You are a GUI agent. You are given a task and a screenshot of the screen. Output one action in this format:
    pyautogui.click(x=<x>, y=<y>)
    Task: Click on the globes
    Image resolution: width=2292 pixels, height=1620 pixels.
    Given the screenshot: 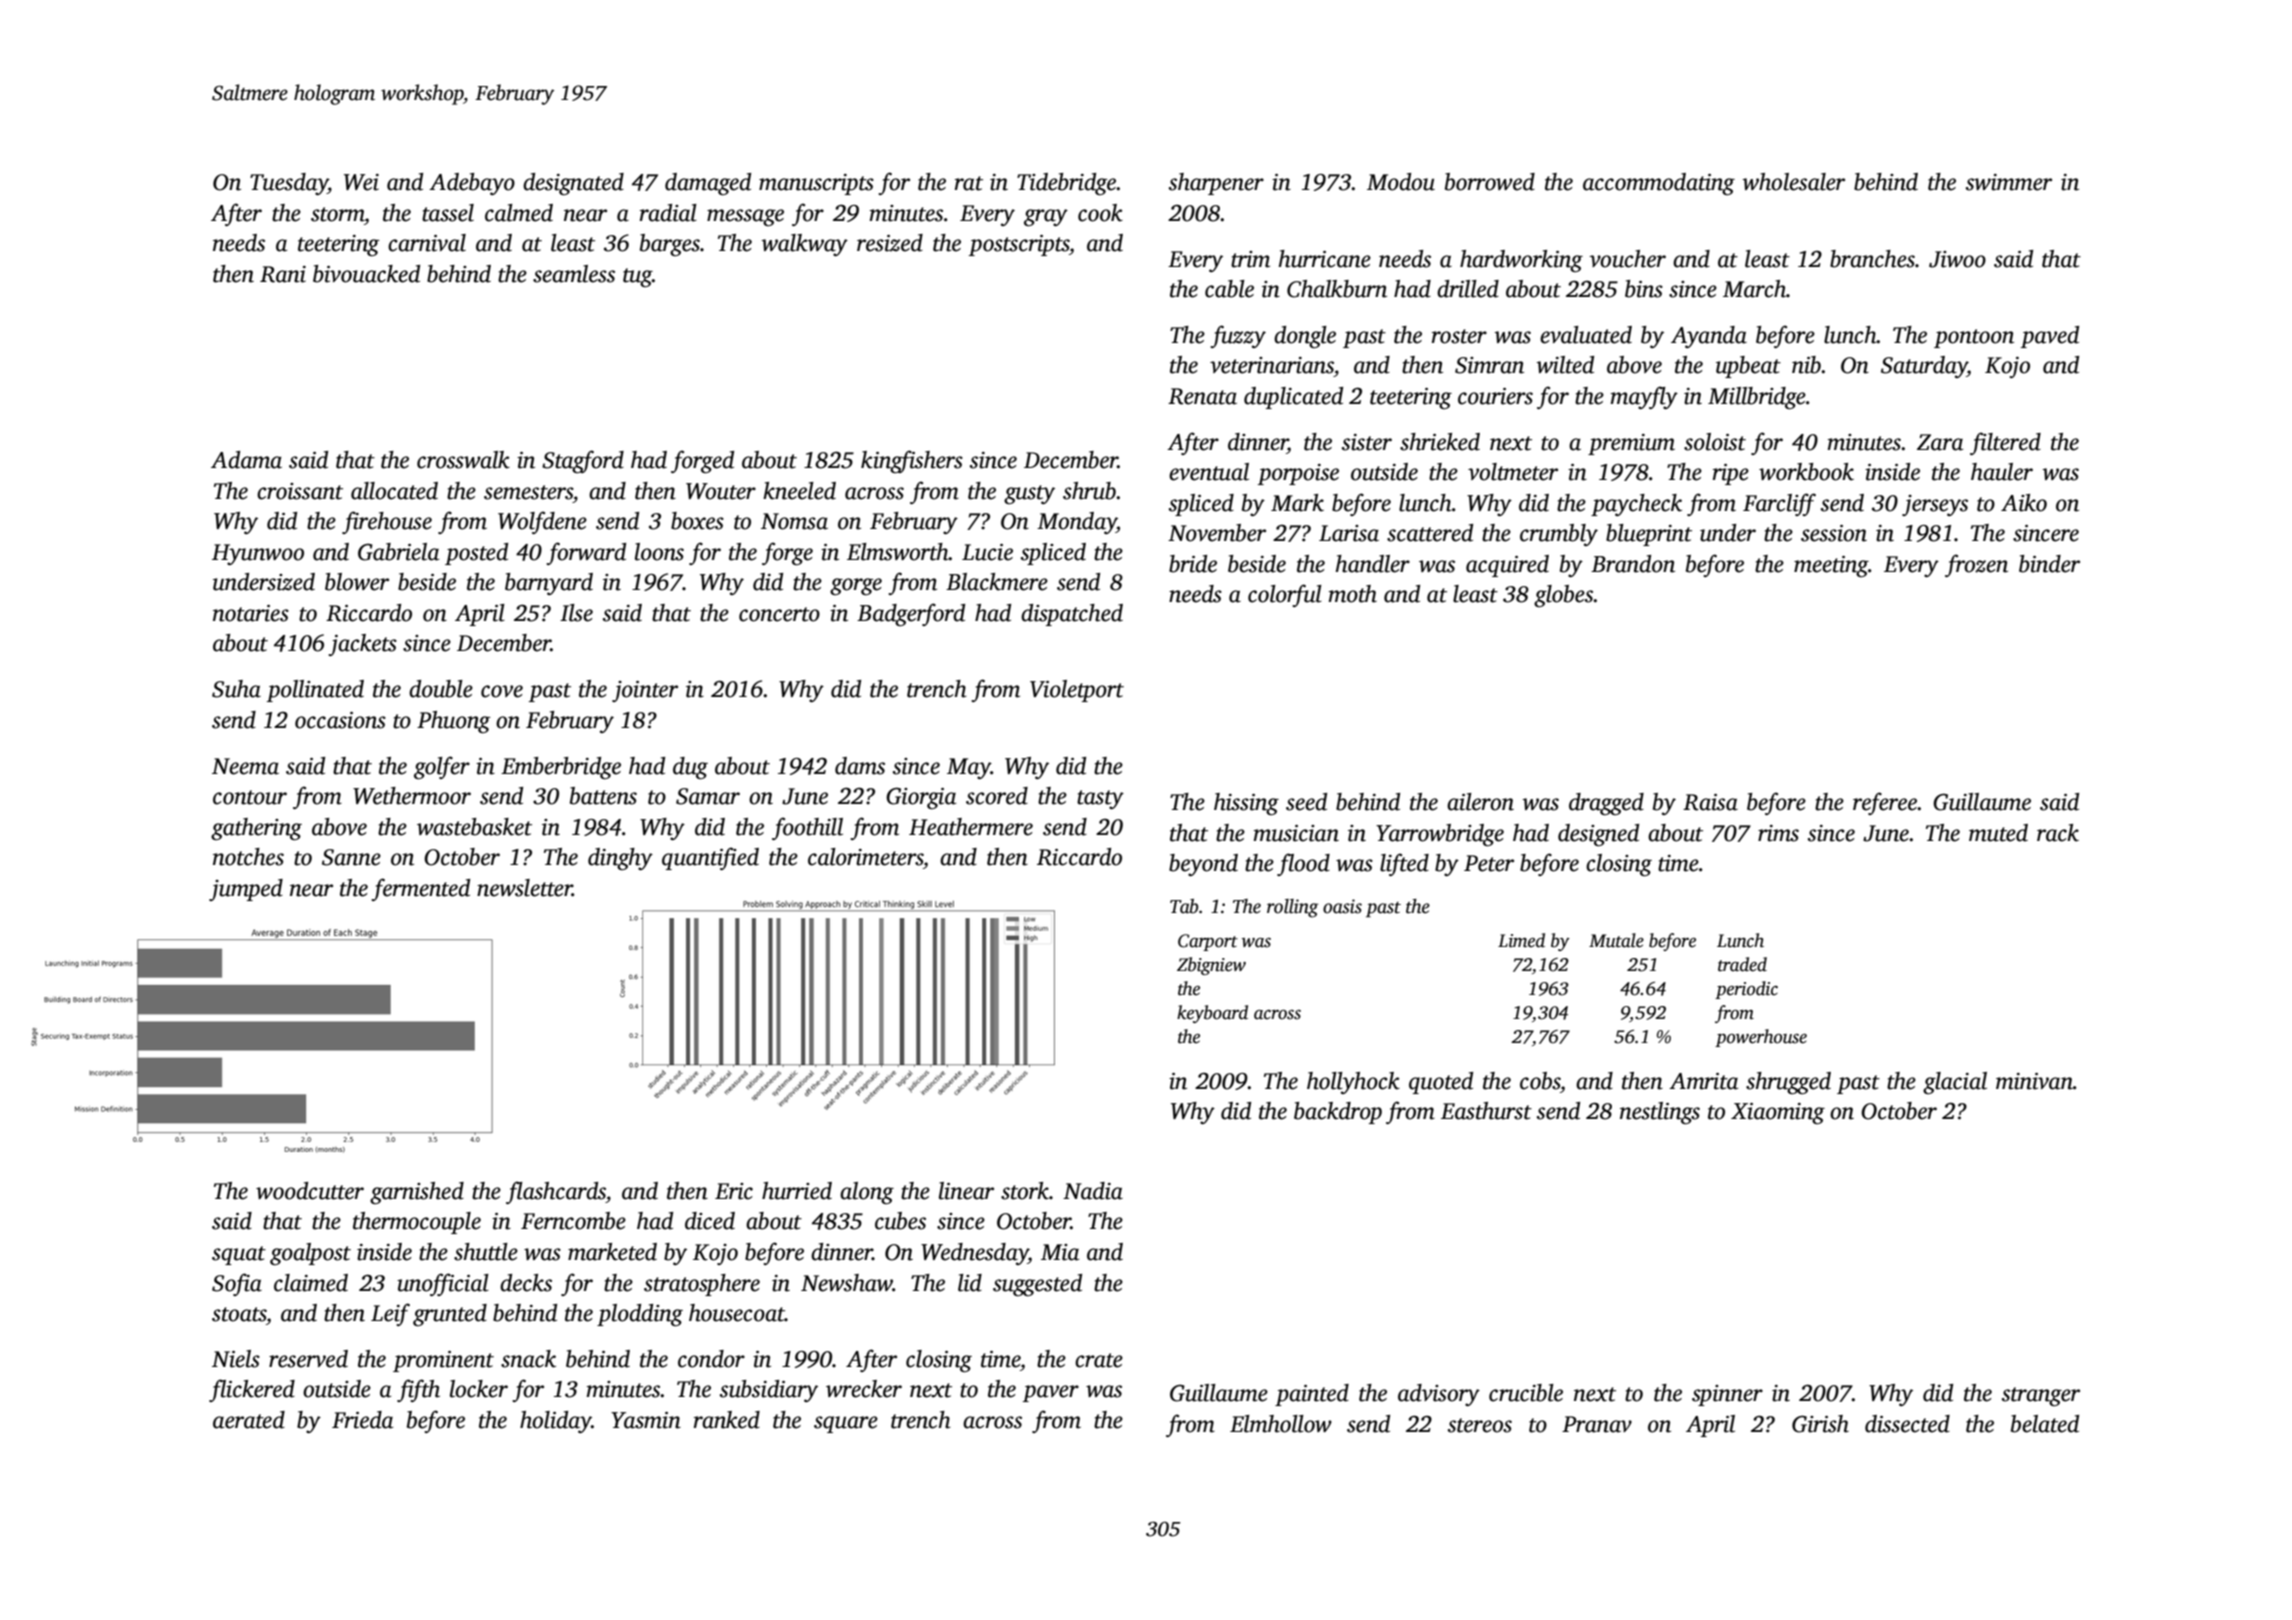 What is the action you would take?
    pyautogui.click(x=1564, y=596)
